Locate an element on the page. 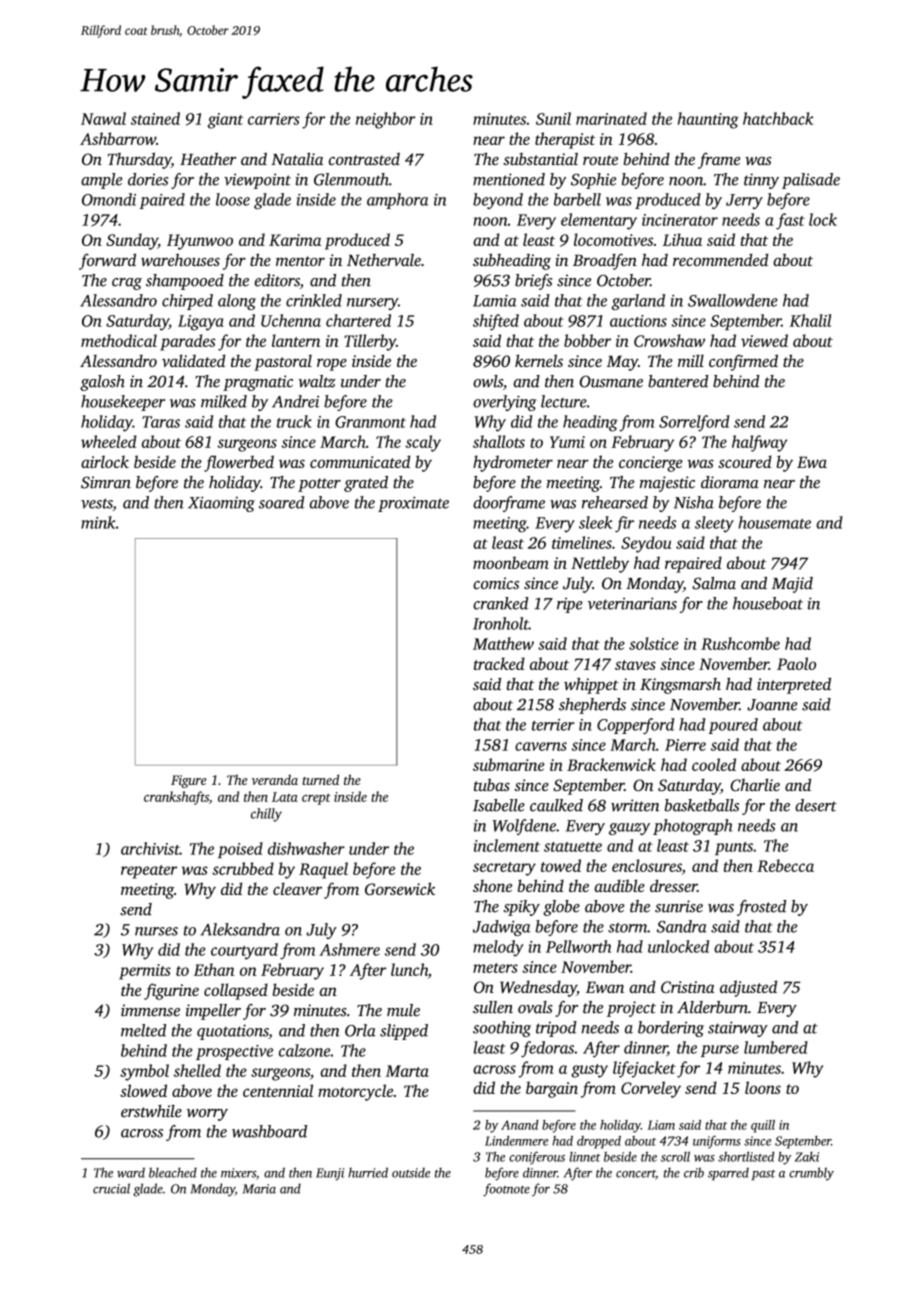  flowerbed is located at coordinates (239, 463).
